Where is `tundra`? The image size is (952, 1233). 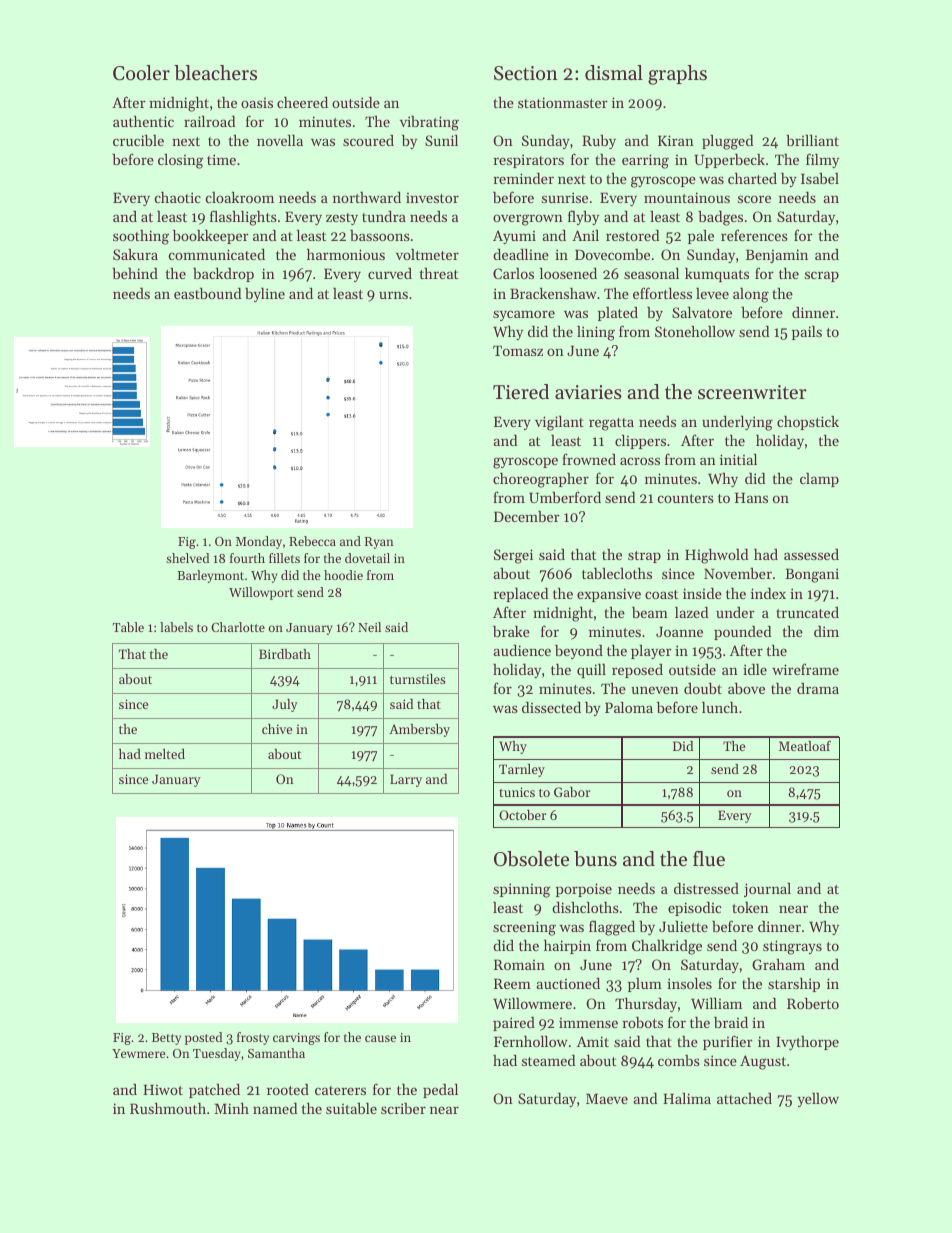
tundra is located at coordinates (384, 216).
